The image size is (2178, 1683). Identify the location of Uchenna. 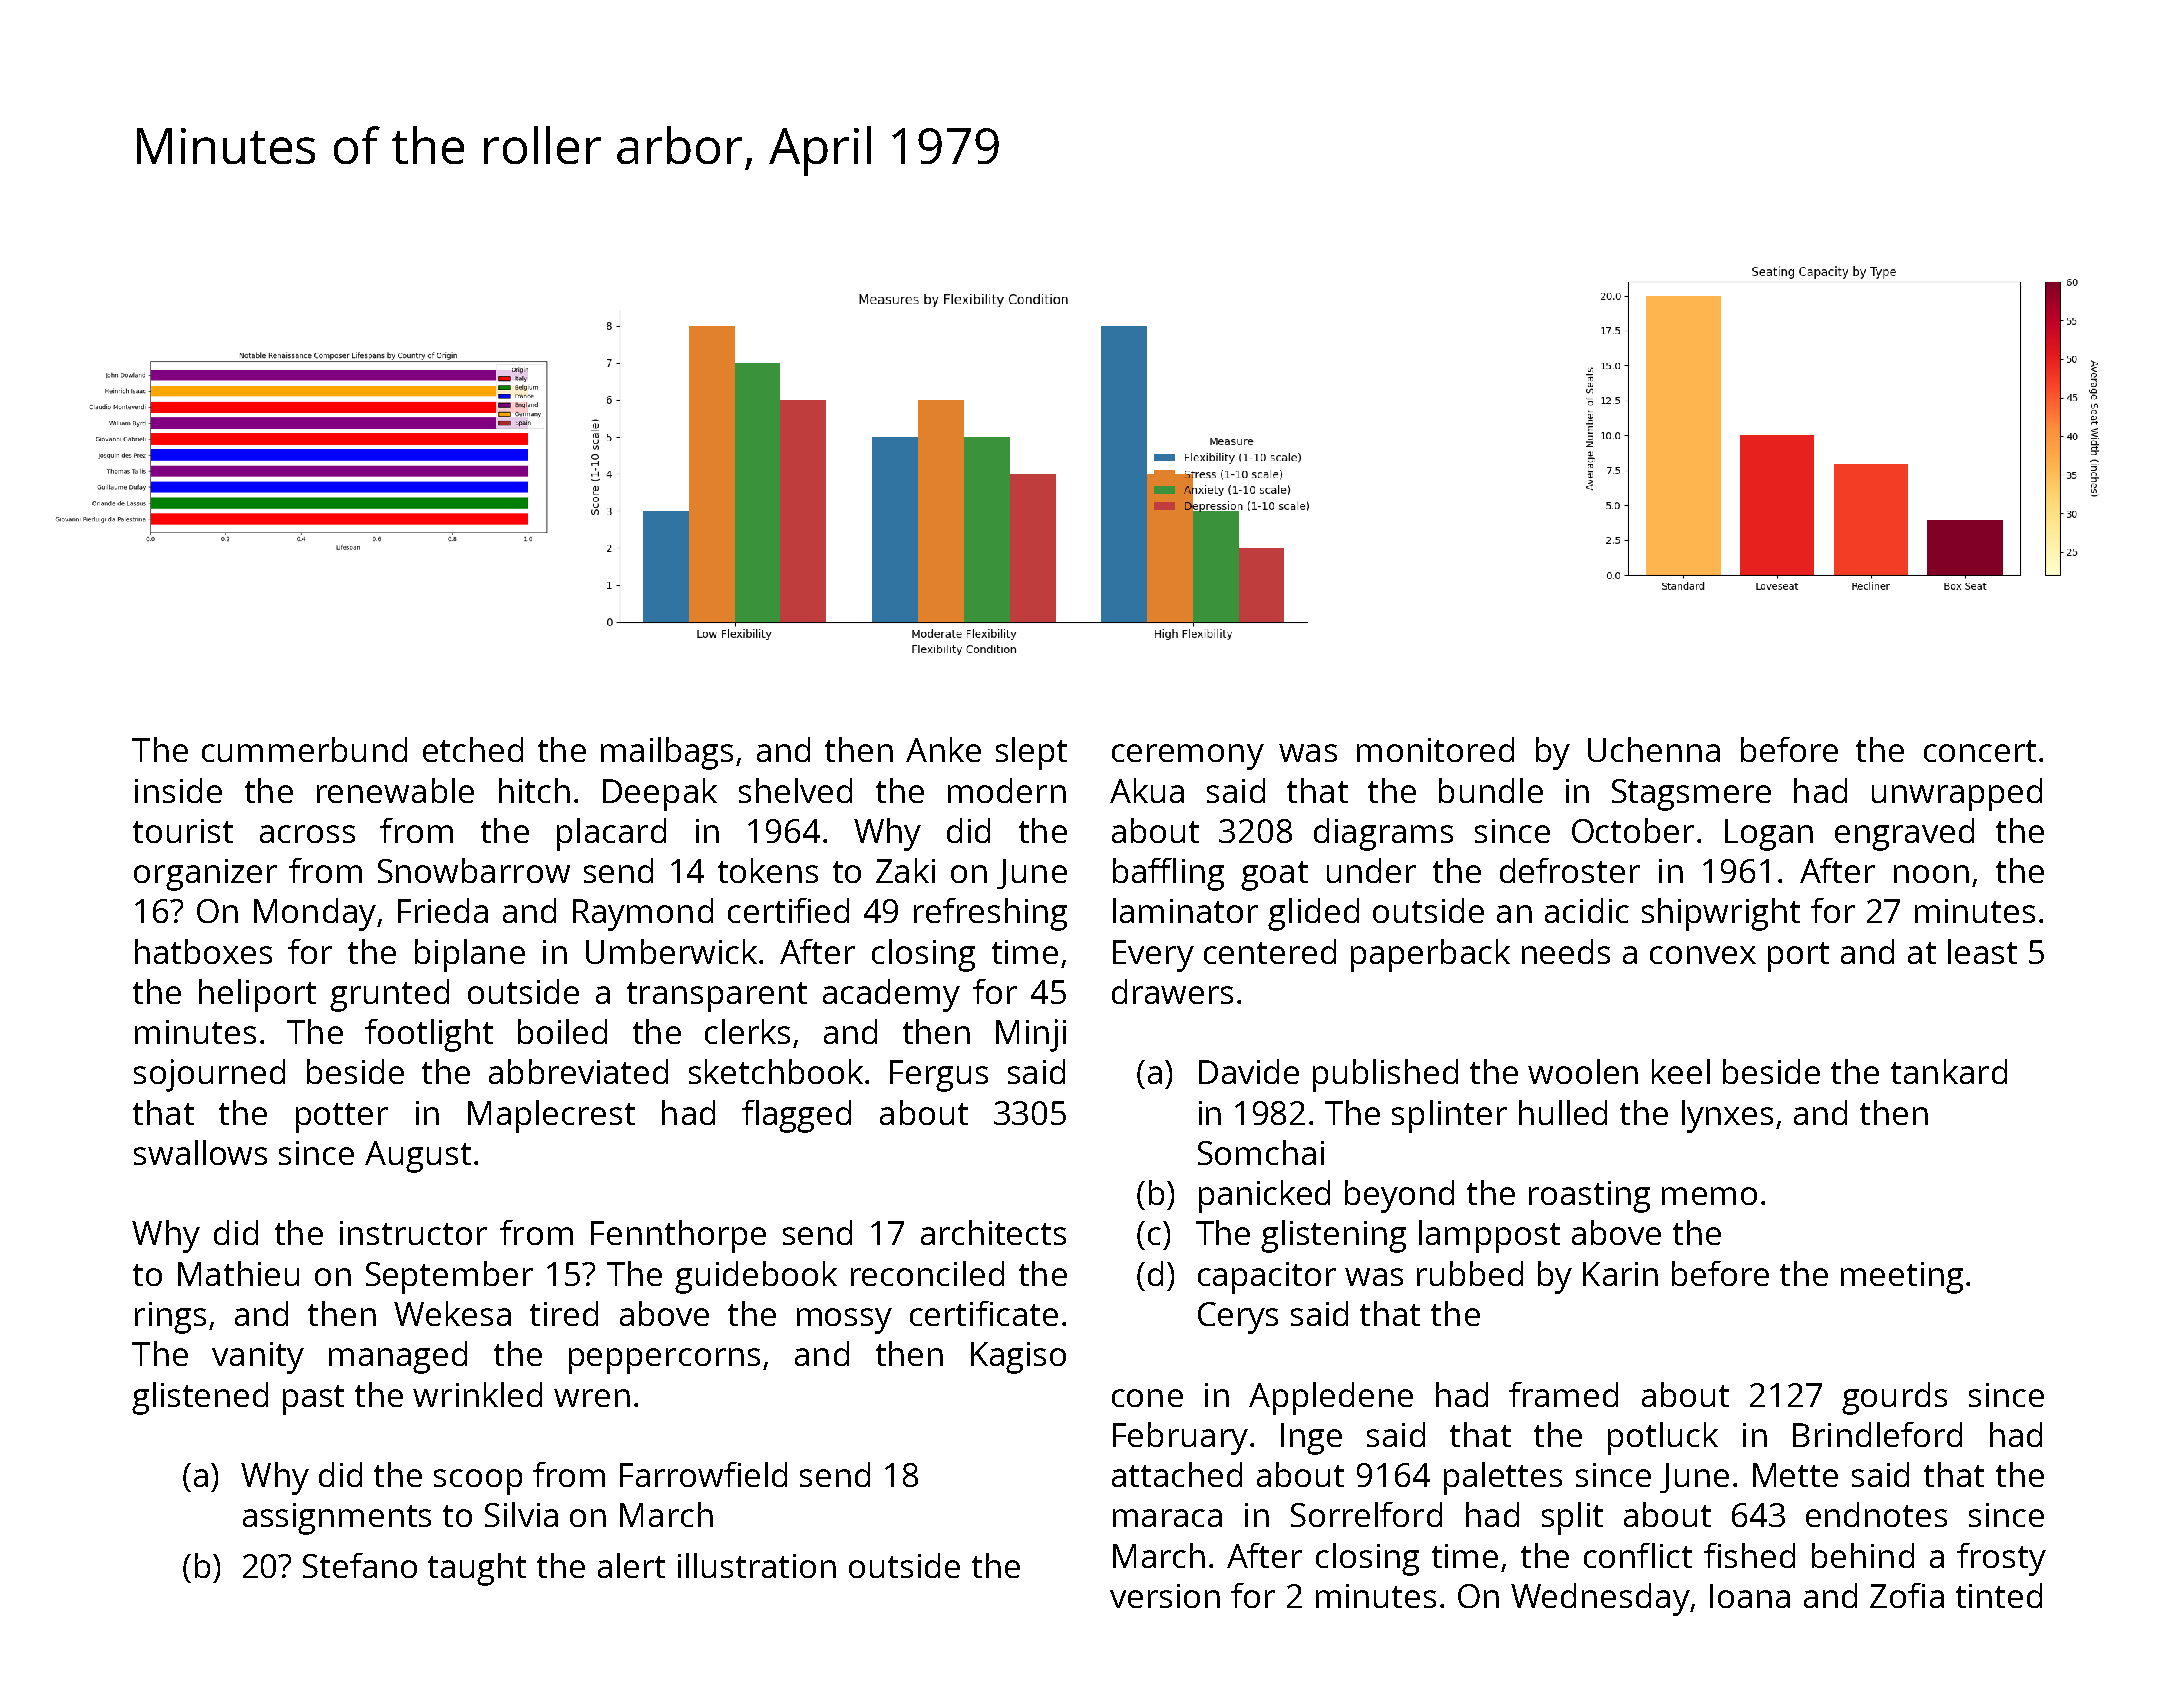
(1654, 749).
